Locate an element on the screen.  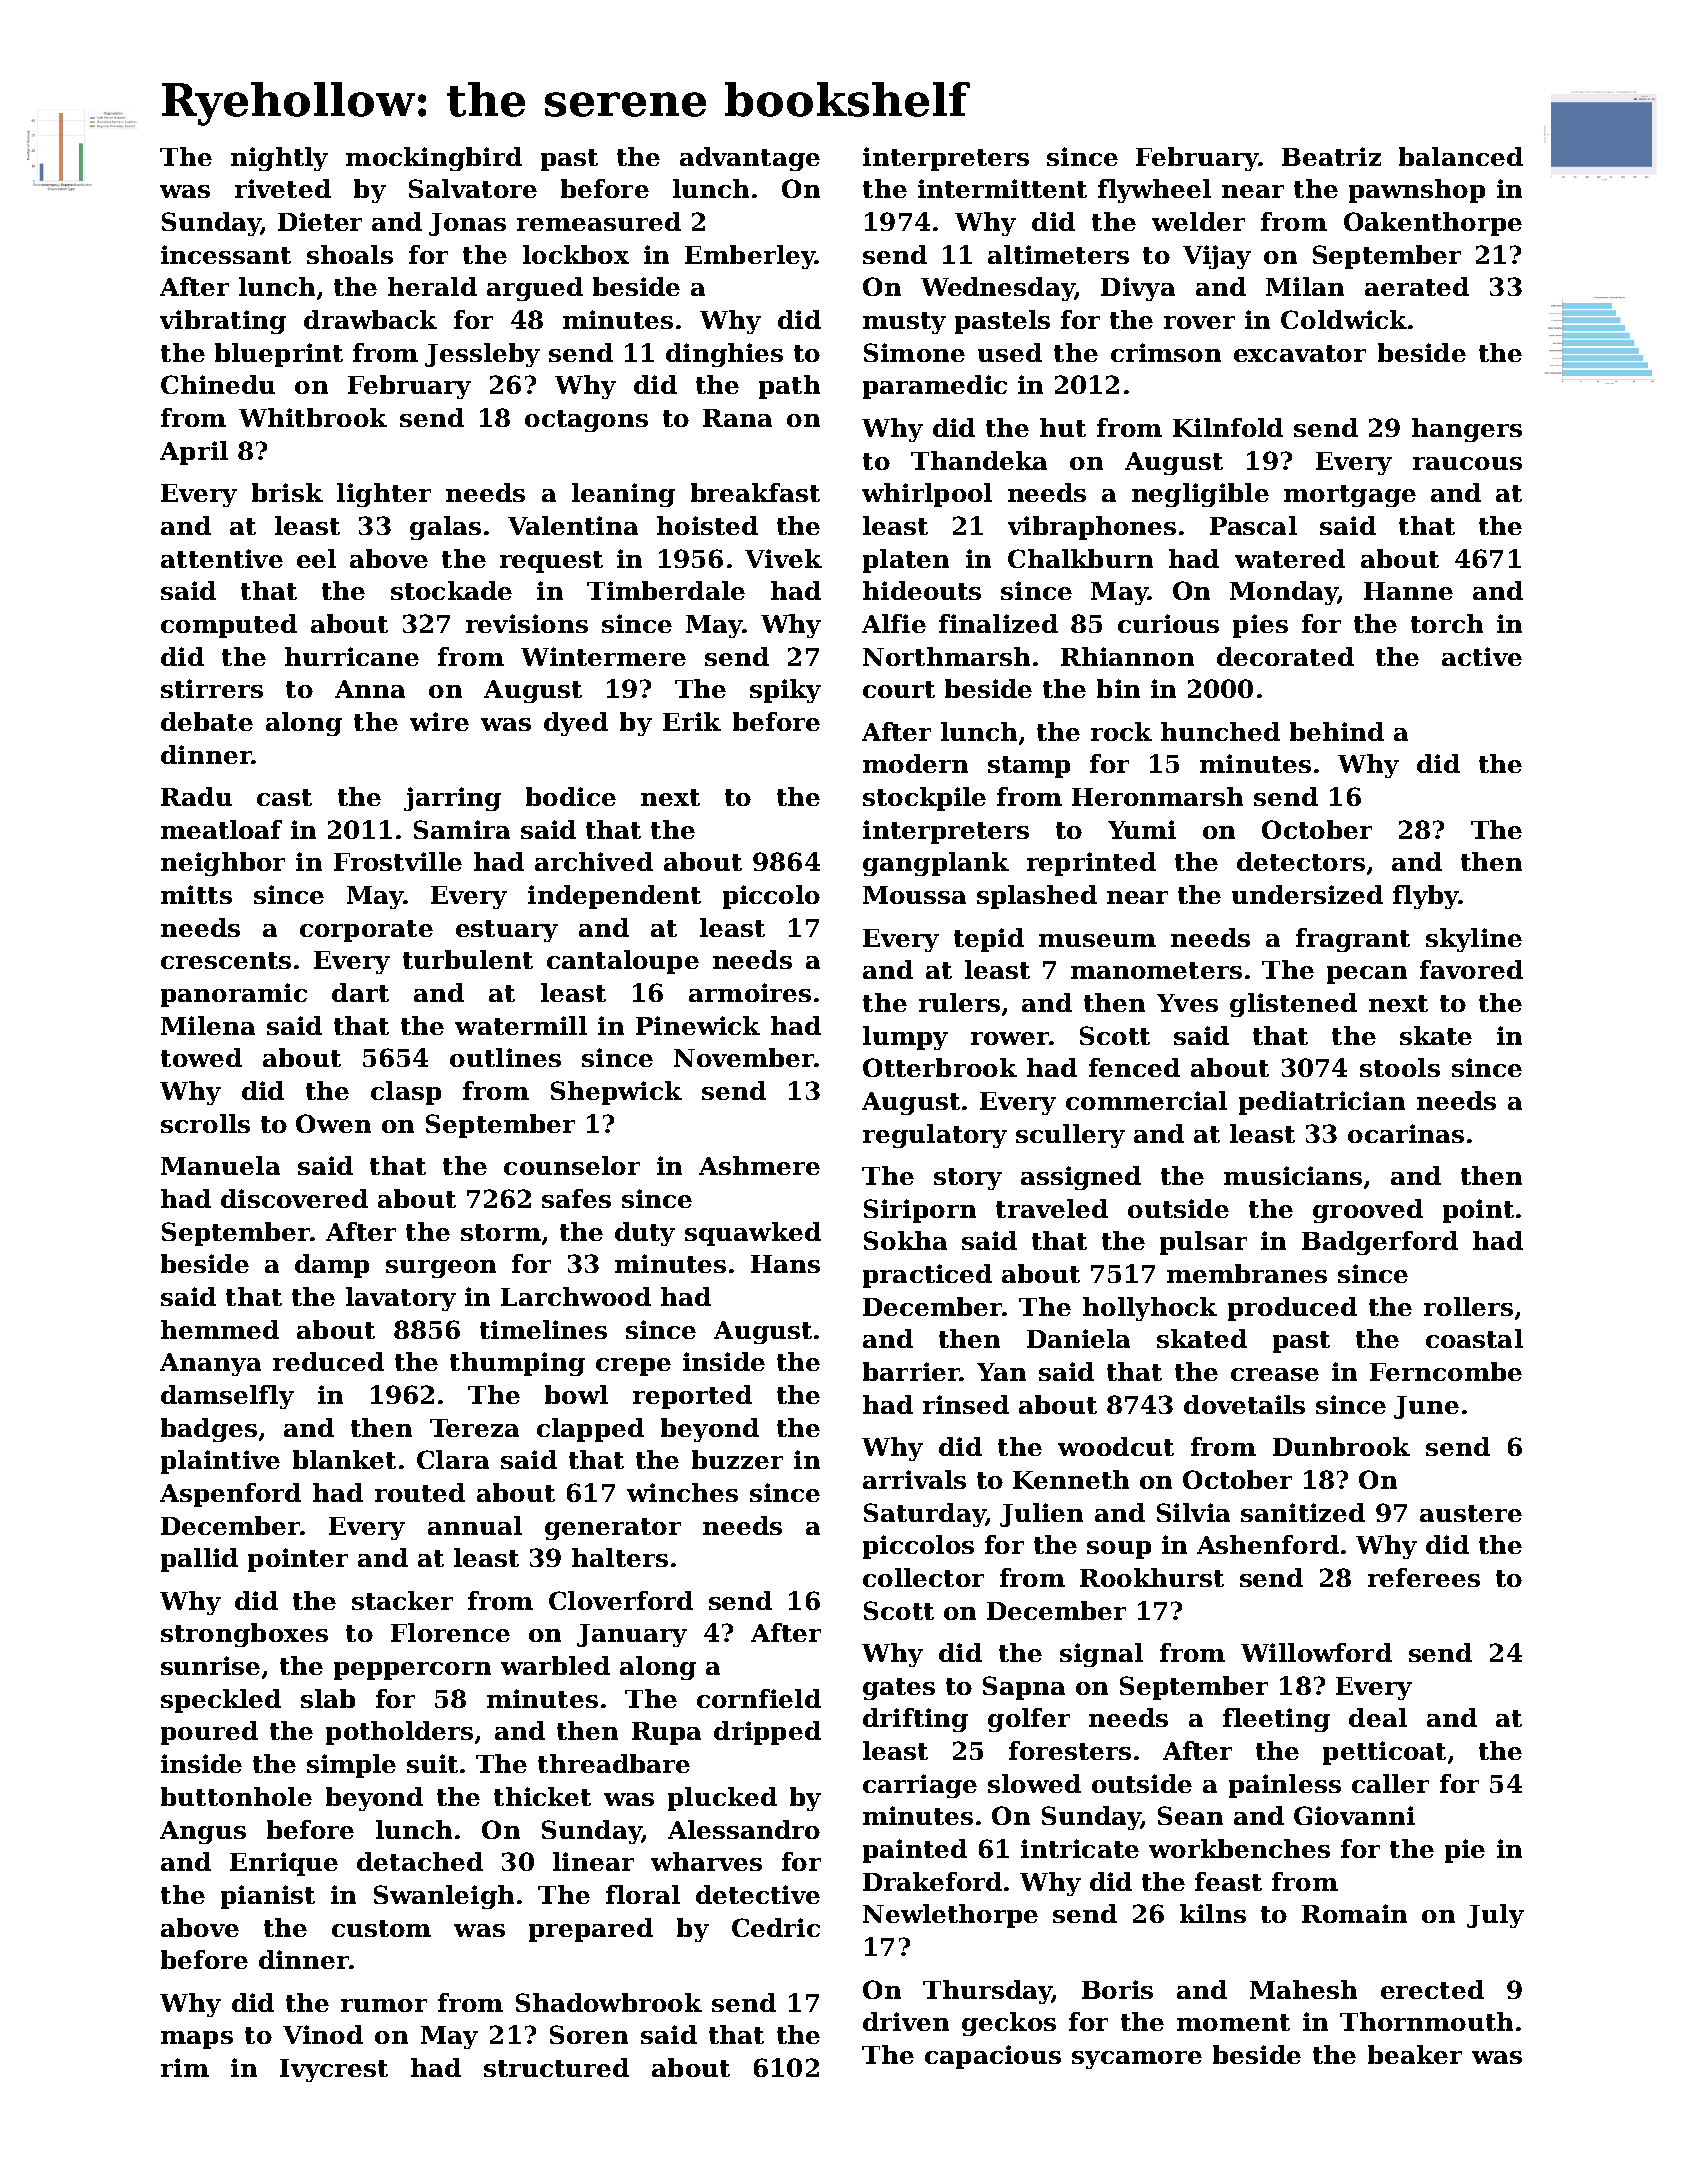
Angus is located at coordinates (203, 1832).
